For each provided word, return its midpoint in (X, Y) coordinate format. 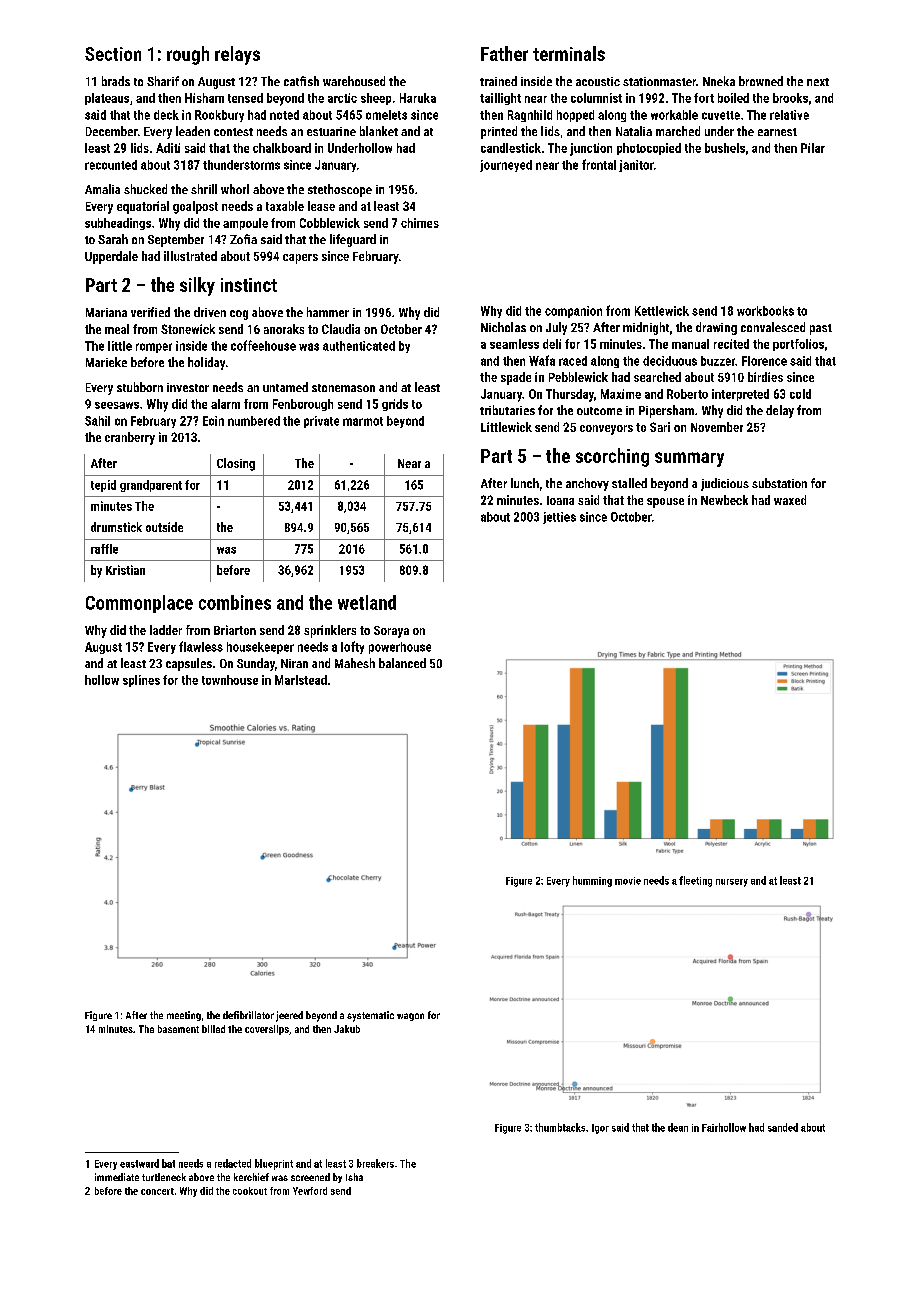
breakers (375, 1163)
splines (141, 681)
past (821, 329)
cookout (250, 1191)
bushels (725, 148)
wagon (410, 1017)
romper (154, 348)
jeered (289, 1016)
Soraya (391, 632)
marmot (363, 421)
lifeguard (353, 240)
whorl (235, 189)
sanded (783, 1127)
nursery (732, 883)
